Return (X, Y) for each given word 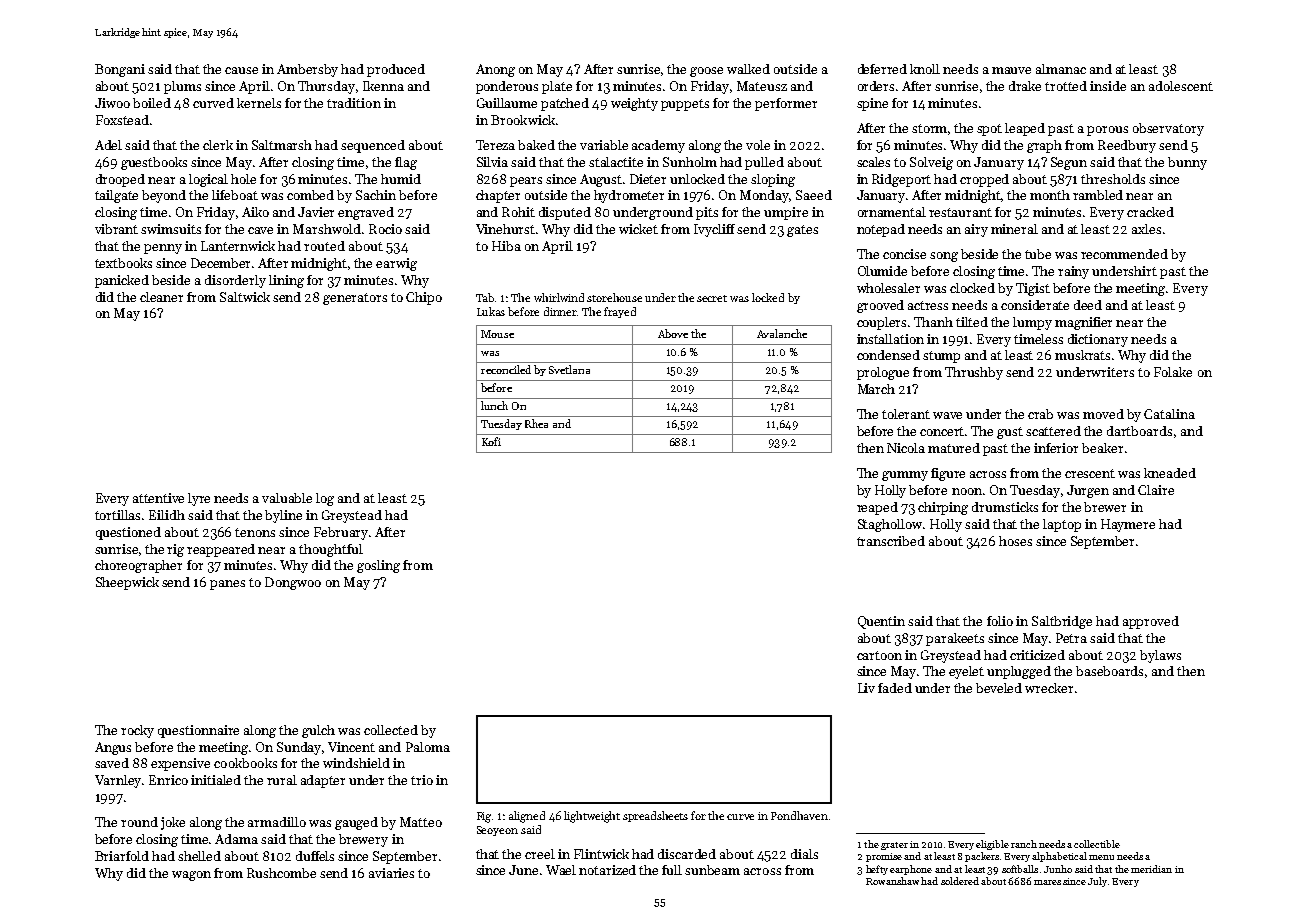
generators (355, 299)
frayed (620, 312)
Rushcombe (281, 873)
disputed (565, 213)
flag (406, 163)
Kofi (491, 441)
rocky (137, 731)
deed (1088, 305)
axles (1146, 229)
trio (422, 780)
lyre (199, 499)
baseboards (1109, 671)
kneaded (1170, 473)
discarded (687, 854)
